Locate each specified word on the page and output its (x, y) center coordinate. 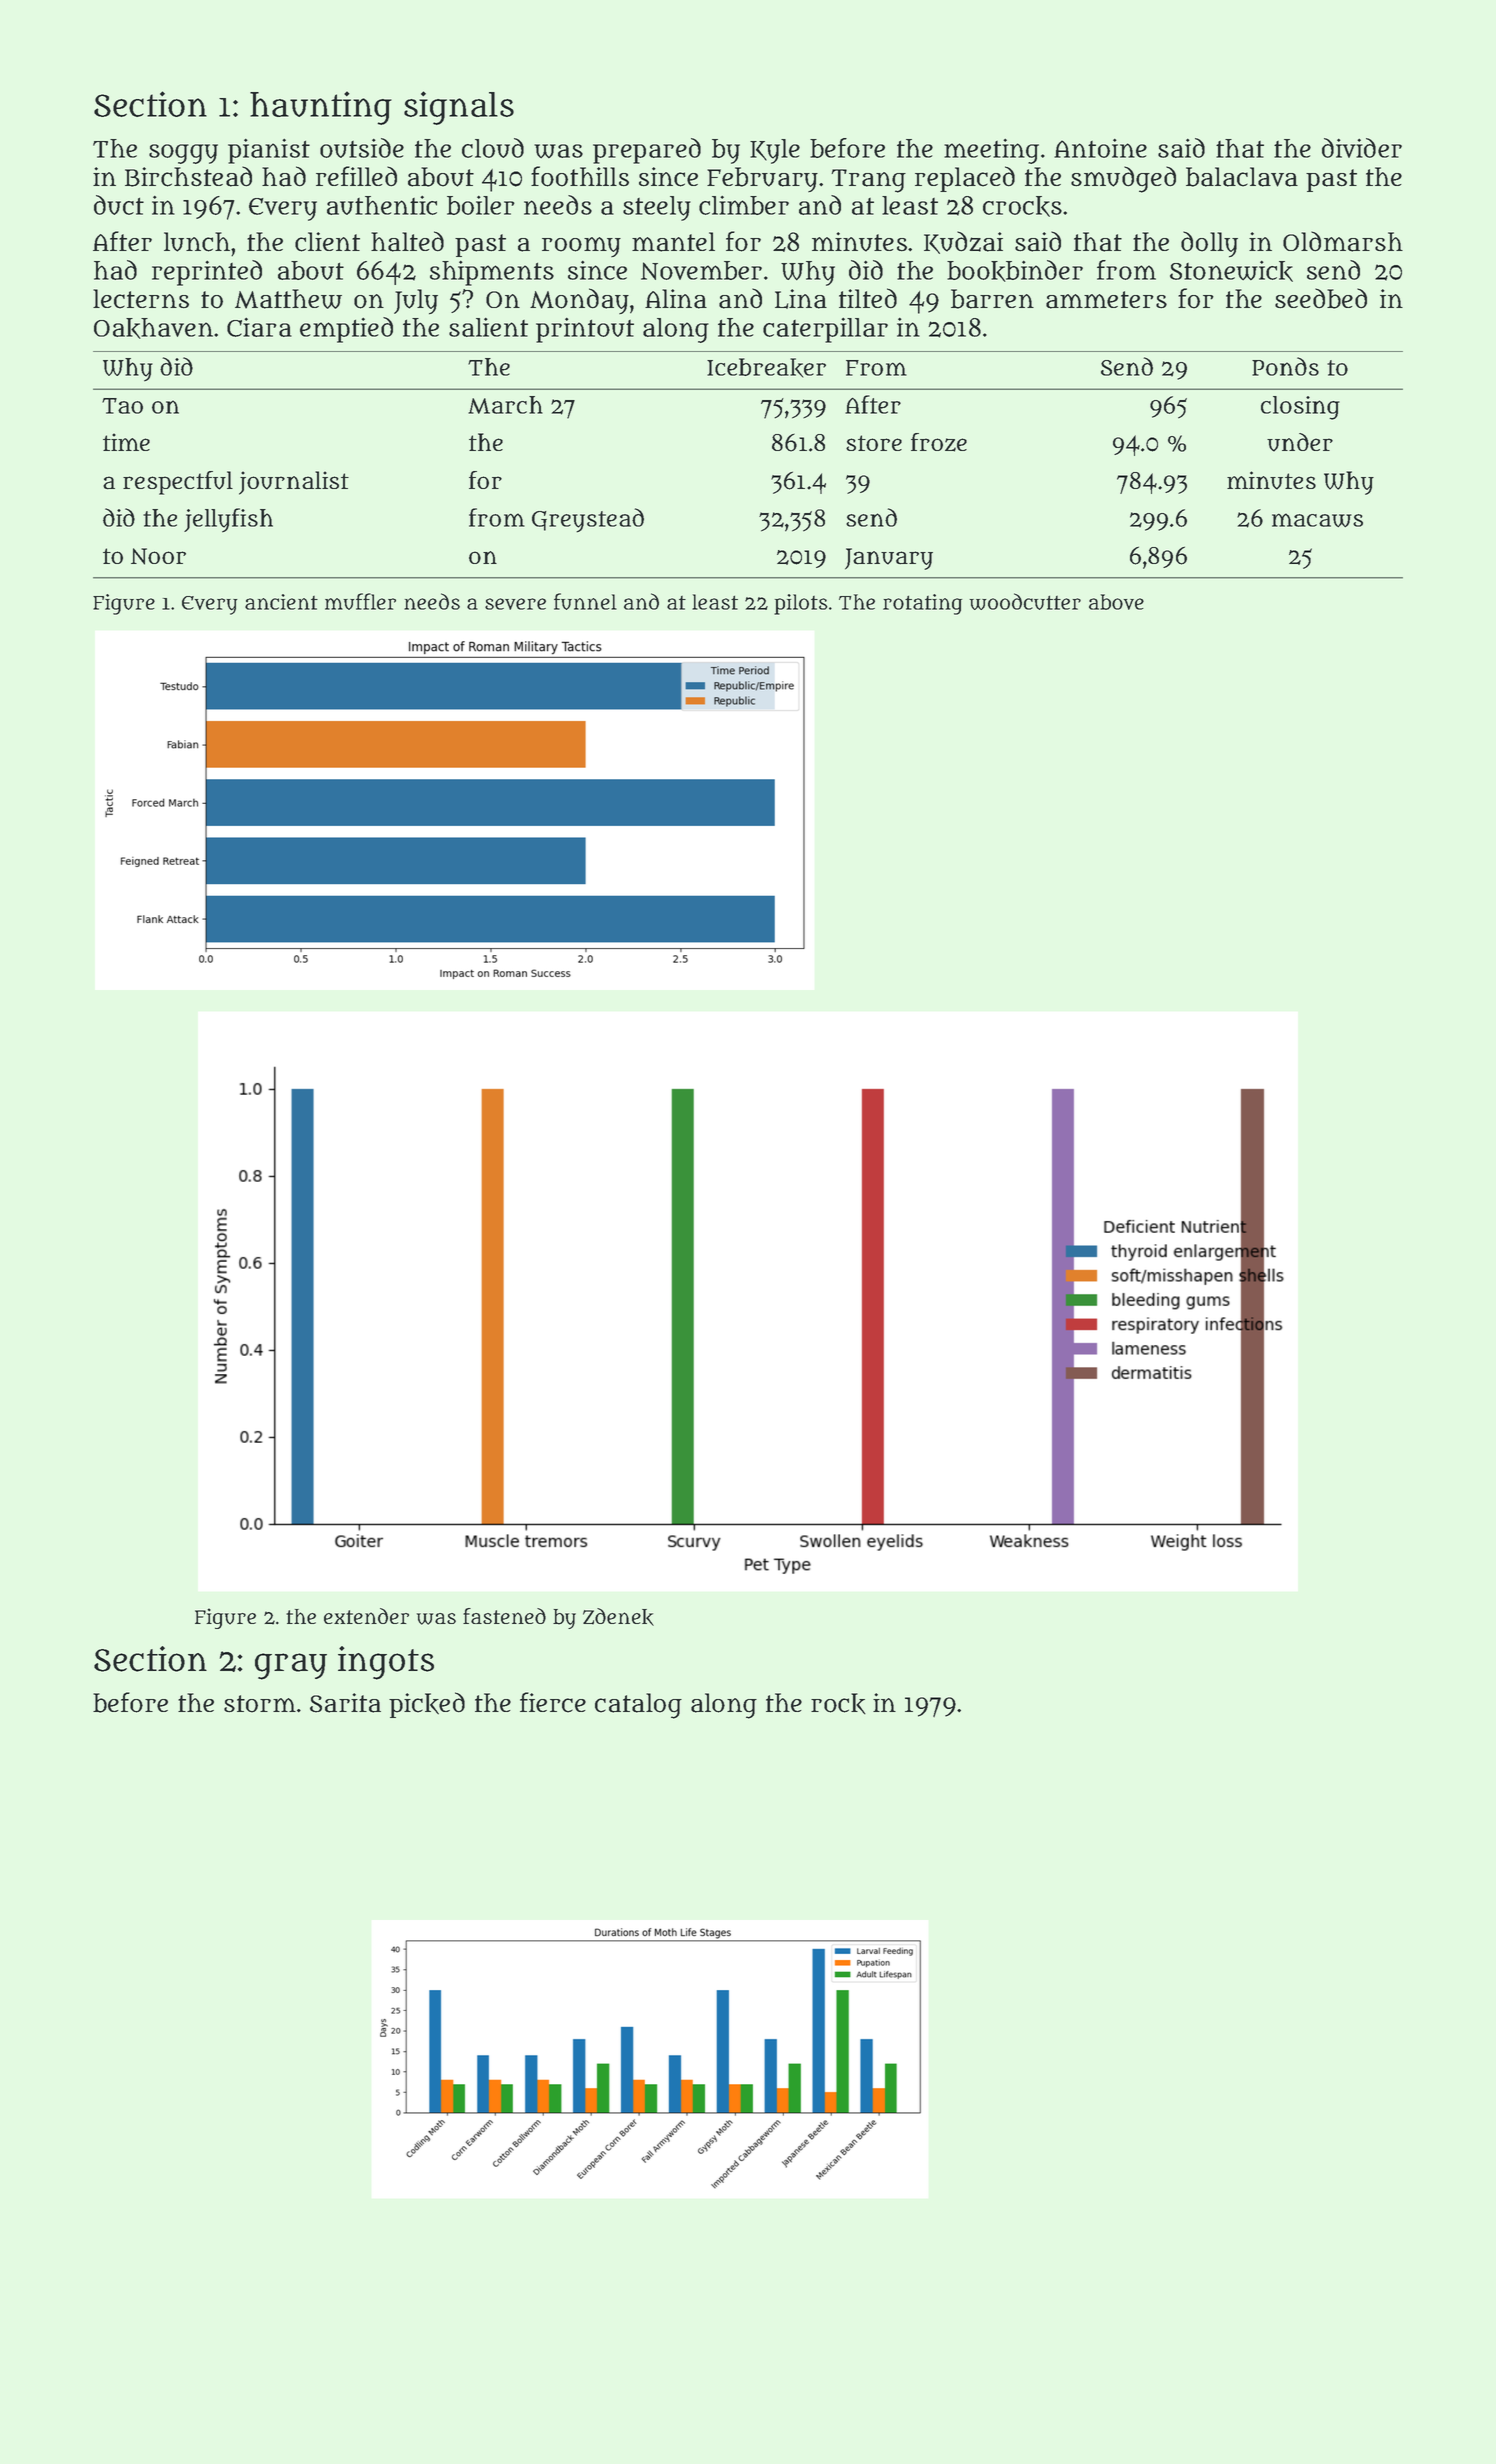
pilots (800, 604)
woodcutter (1025, 601)
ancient (281, 602)
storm (260, 1704)
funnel (585, 601)
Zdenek (618, 1617)
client (327, 242)
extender (366, 1616)
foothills (580, 176)
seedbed (1321, 298)
